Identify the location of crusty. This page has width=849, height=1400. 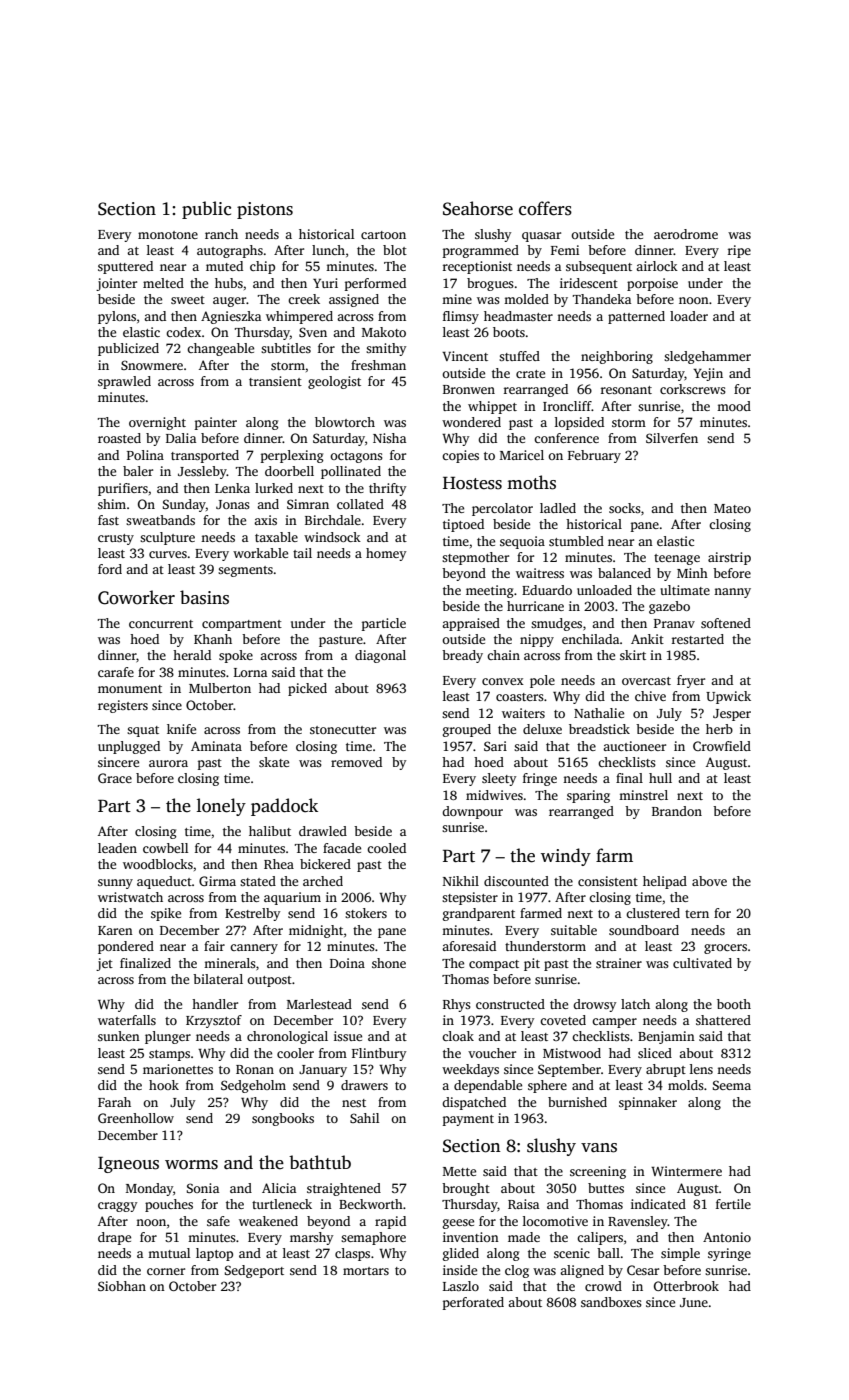
(116, 539).
